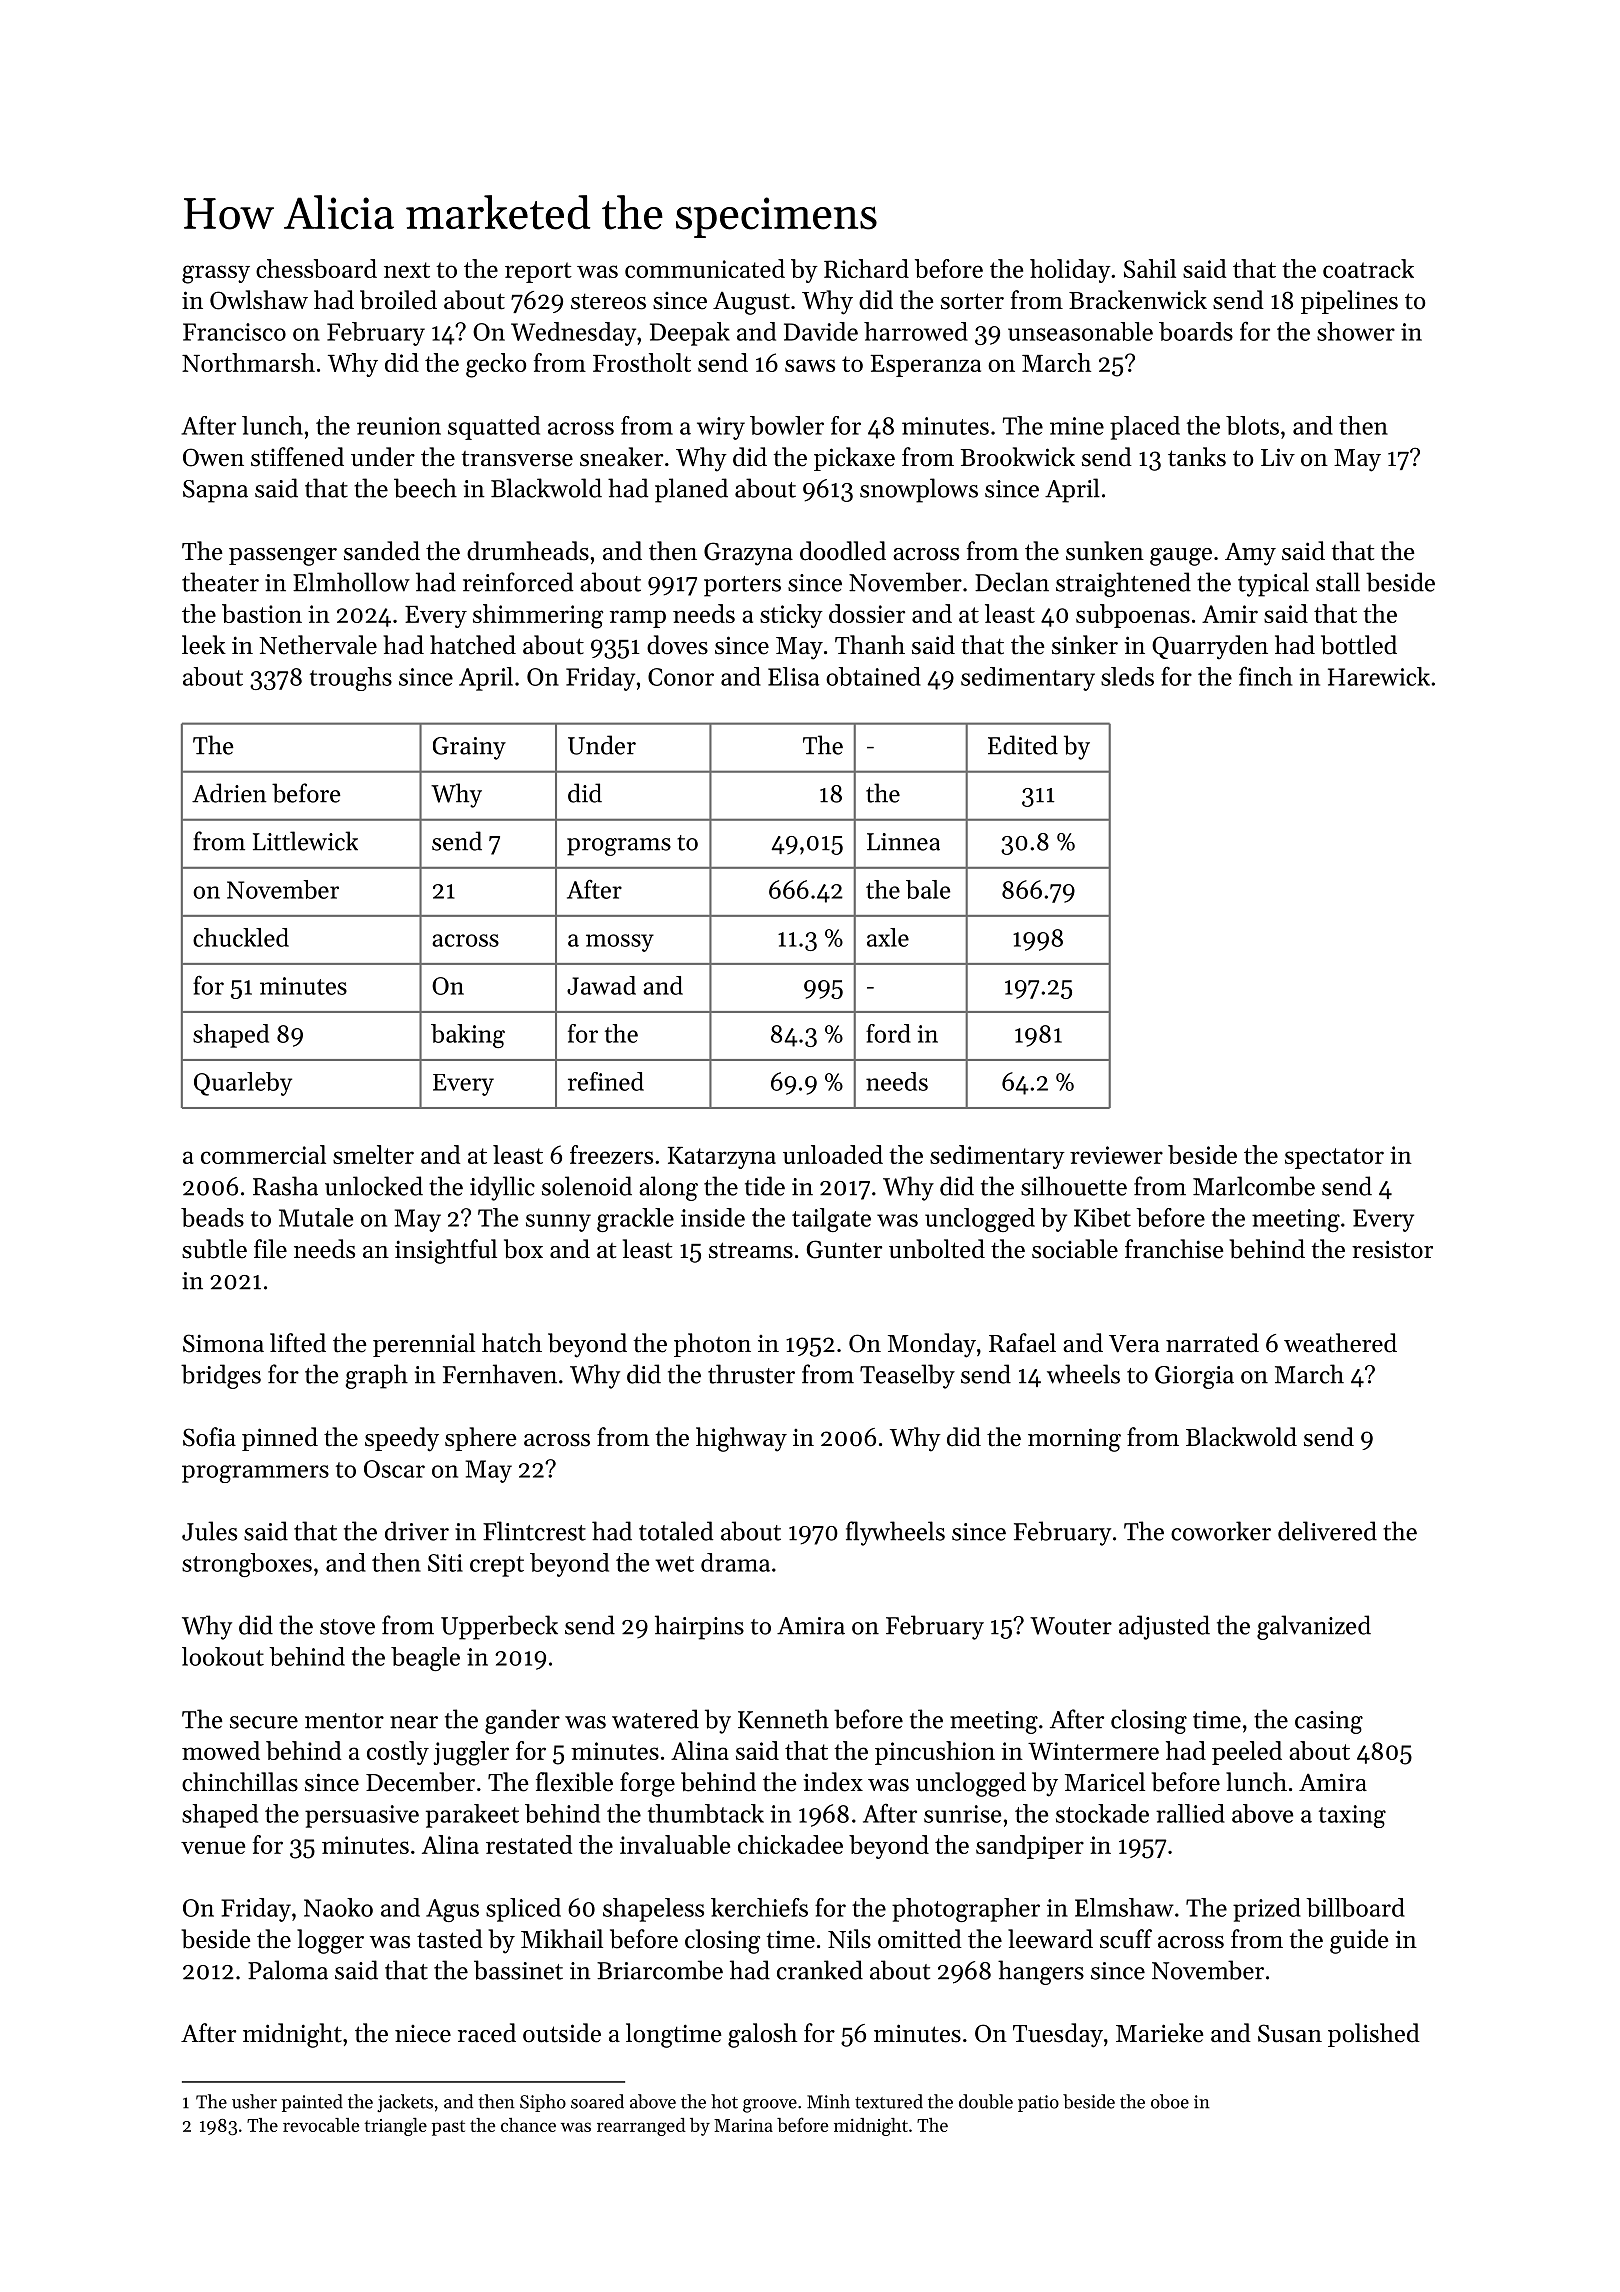  What do you see at coordinates (213, 1847) in the screenshot?
I see `venue` at bounding box center [213, 1847].
